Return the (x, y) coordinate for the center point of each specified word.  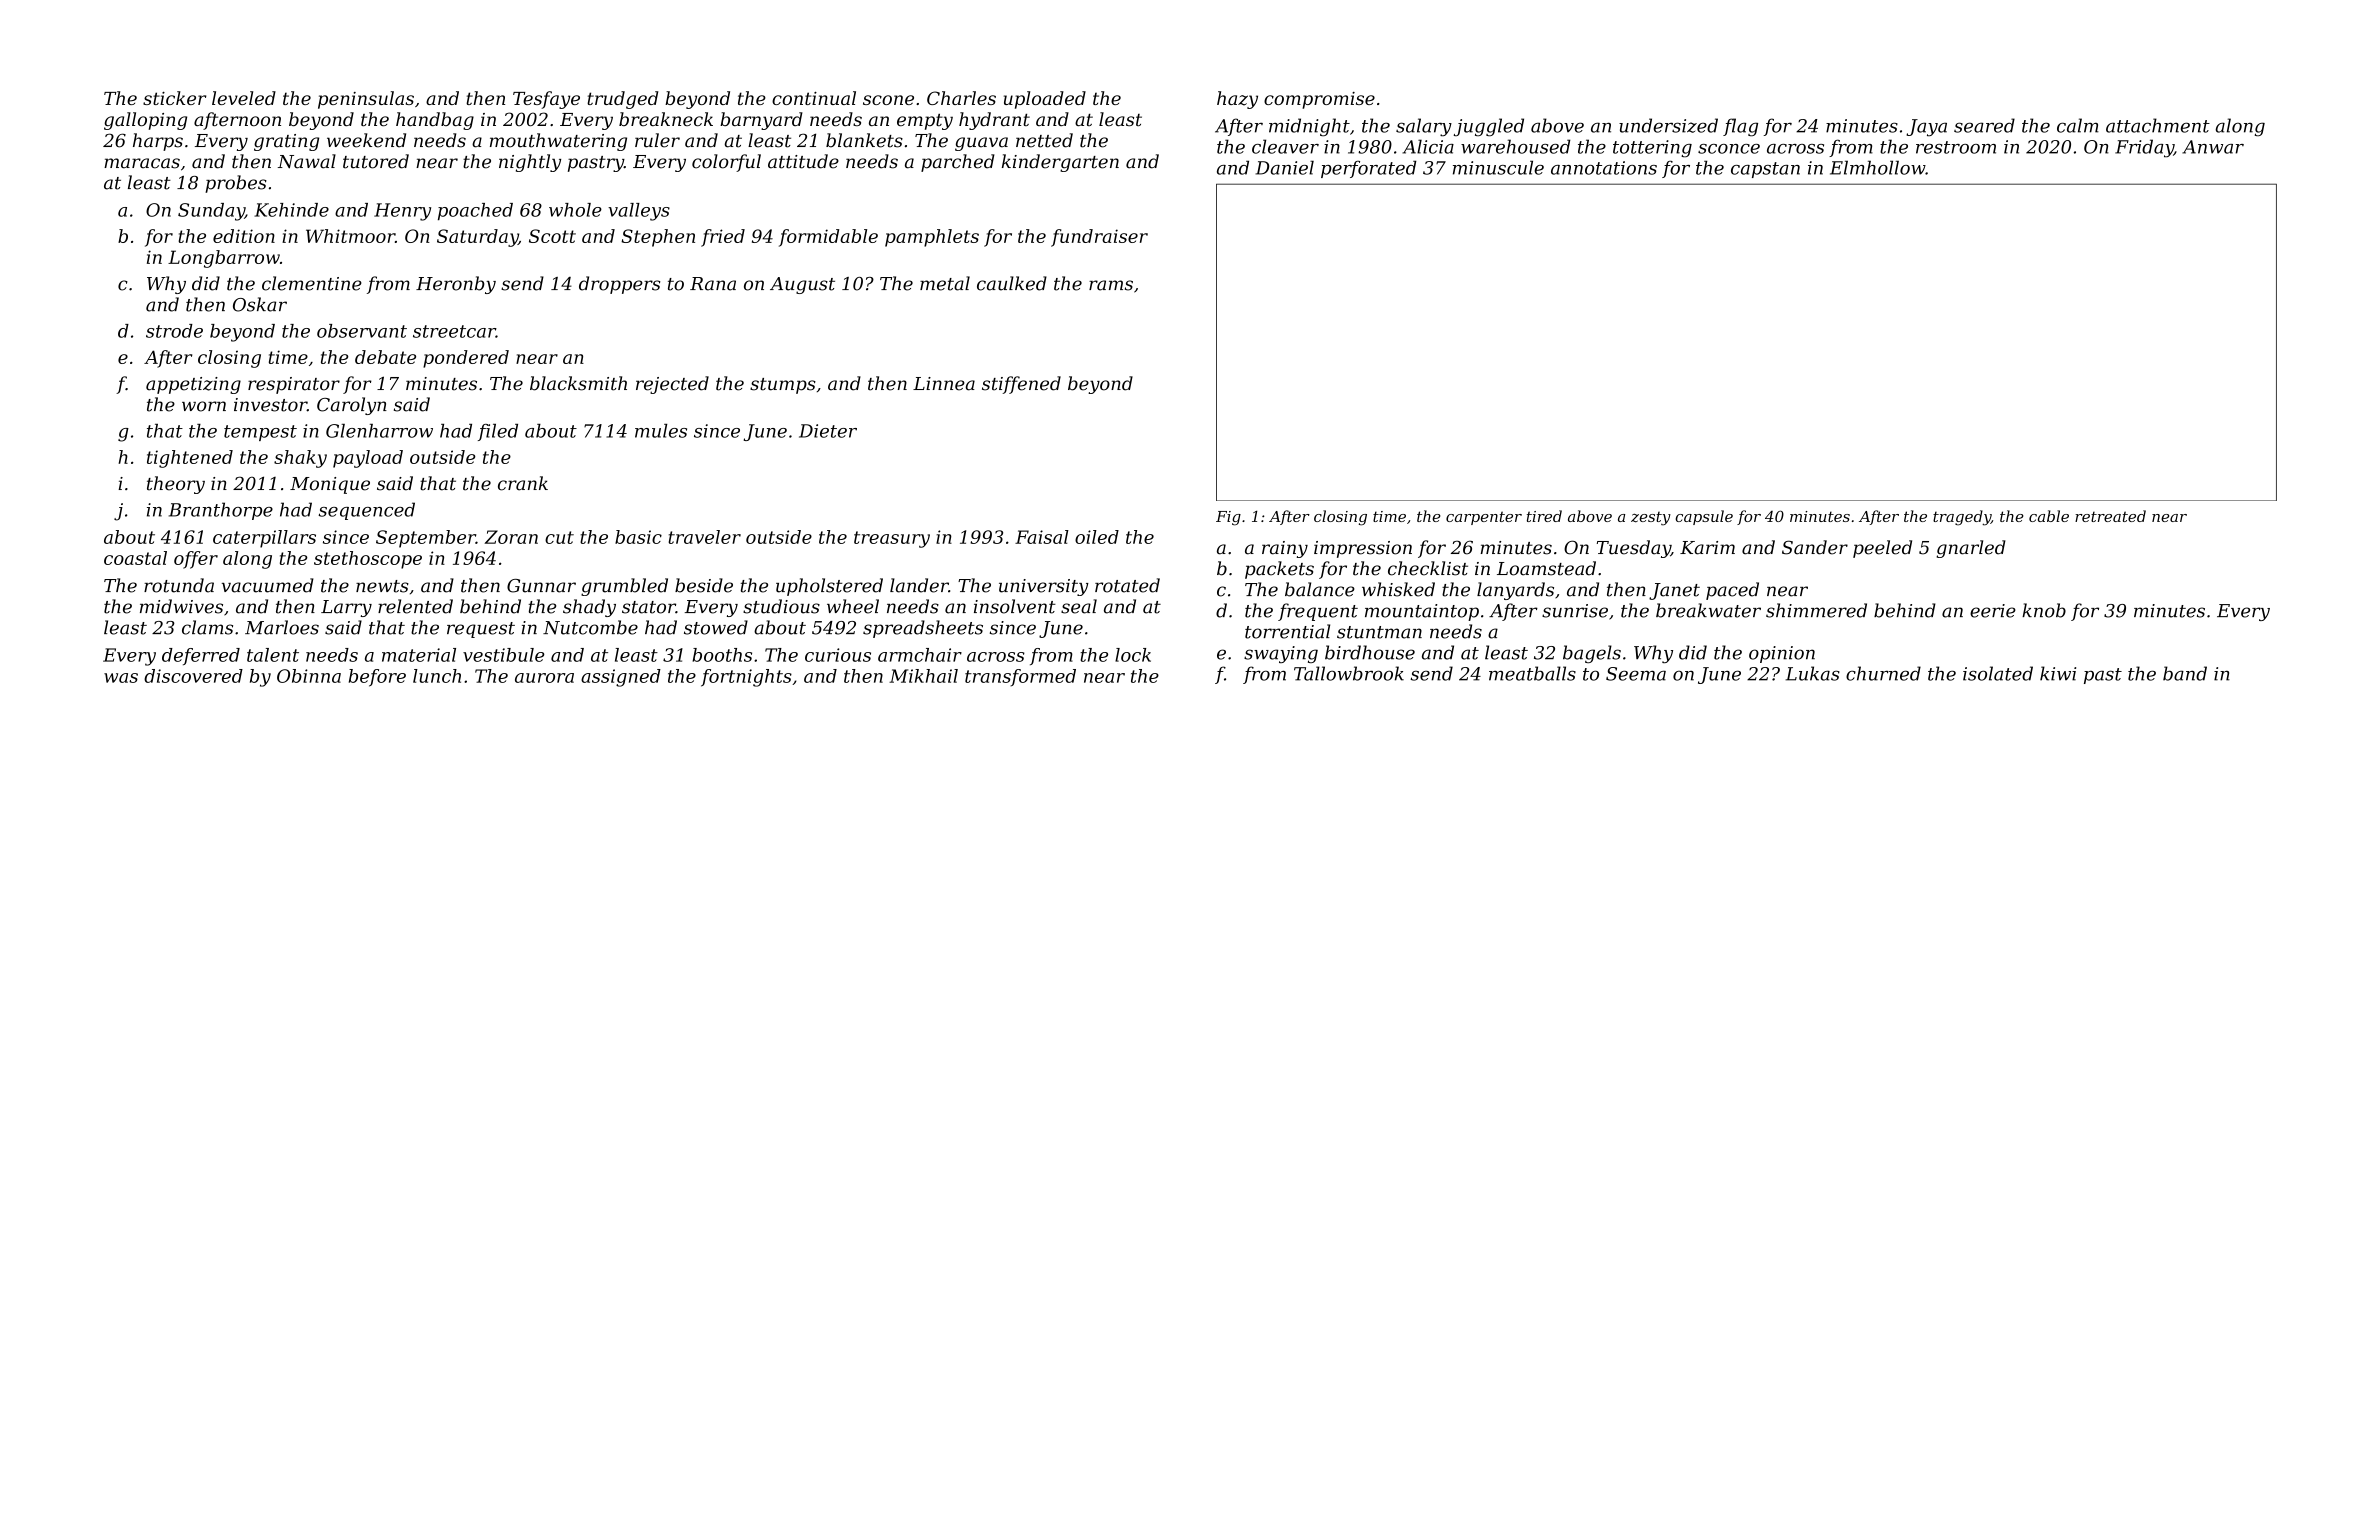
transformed (1020, 677)
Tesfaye (546, 100)
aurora (544, 678)
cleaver (1285, 146)
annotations (1604, 168)
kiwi (2058, 673)
